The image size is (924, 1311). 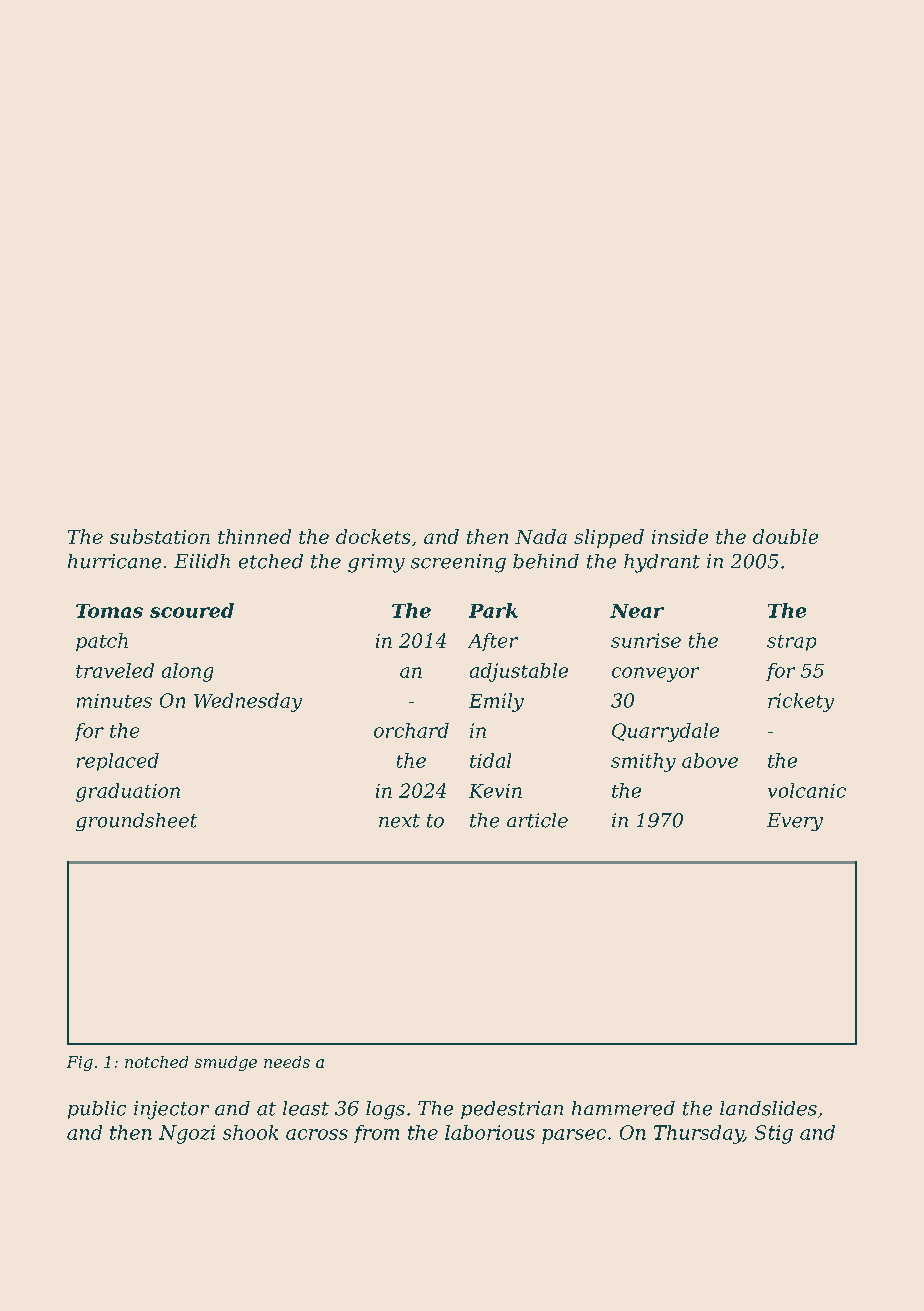 I want to click on Every, so click(x=795, y=822).
